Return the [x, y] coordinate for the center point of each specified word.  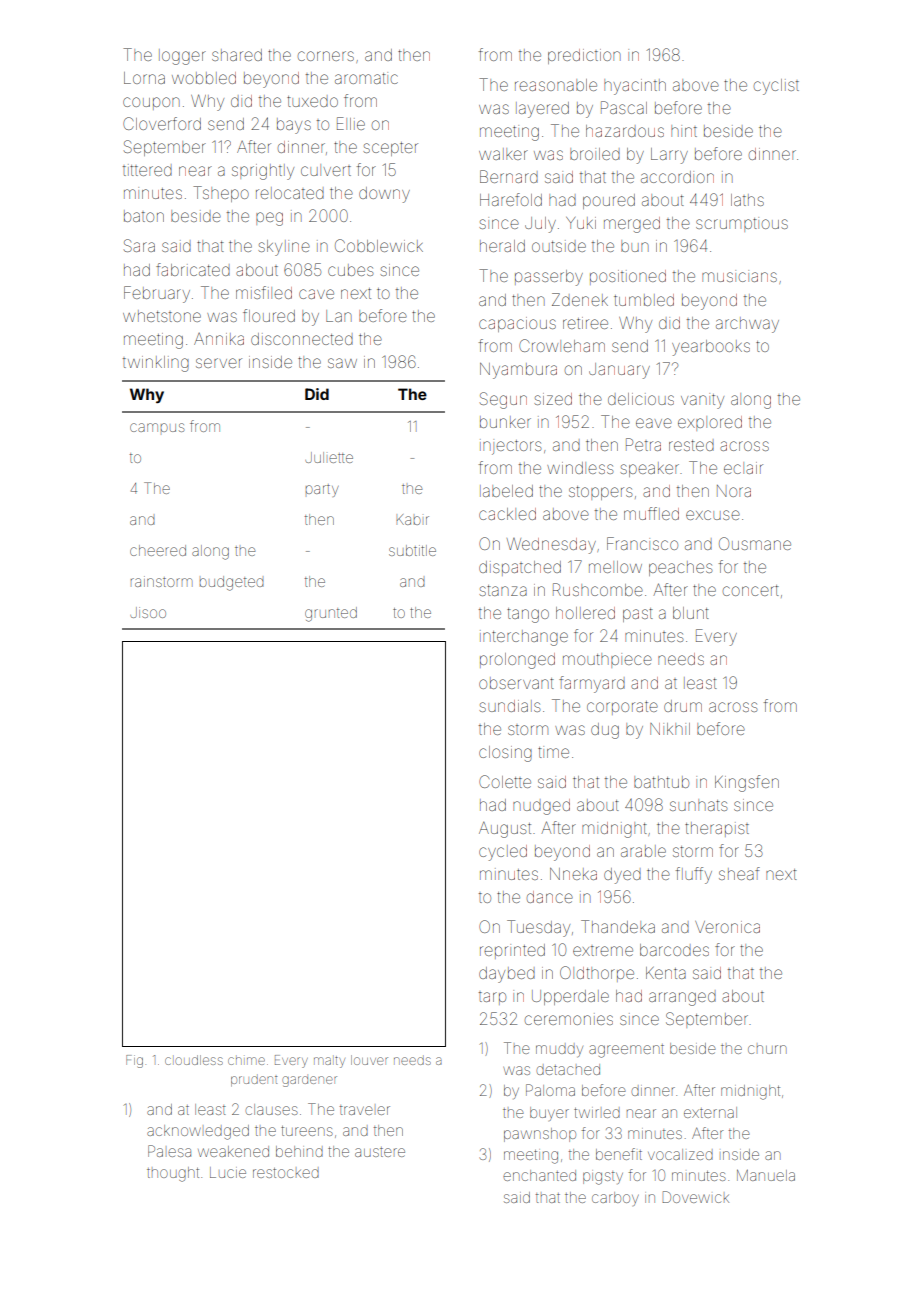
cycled [503, 853]
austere [380, 1152]
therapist [717, 829]
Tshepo [221, 194]
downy [384, 195]
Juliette [329, 457]
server [219, 363]
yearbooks [711, 348]
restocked [286, 1173]
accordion [677, 177]
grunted [331, 614]
